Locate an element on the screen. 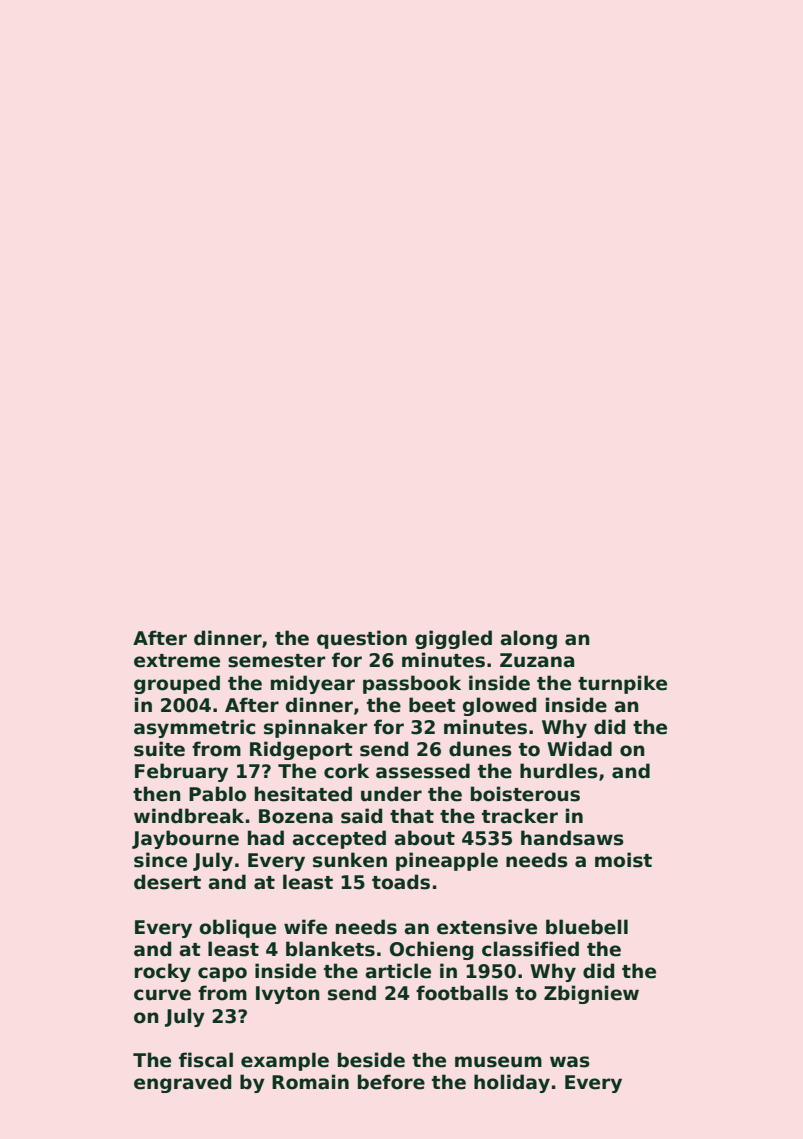 Image resolution: width=803 pixels, height=1139 pixels. dunes is located at coordinates (480, 749).
